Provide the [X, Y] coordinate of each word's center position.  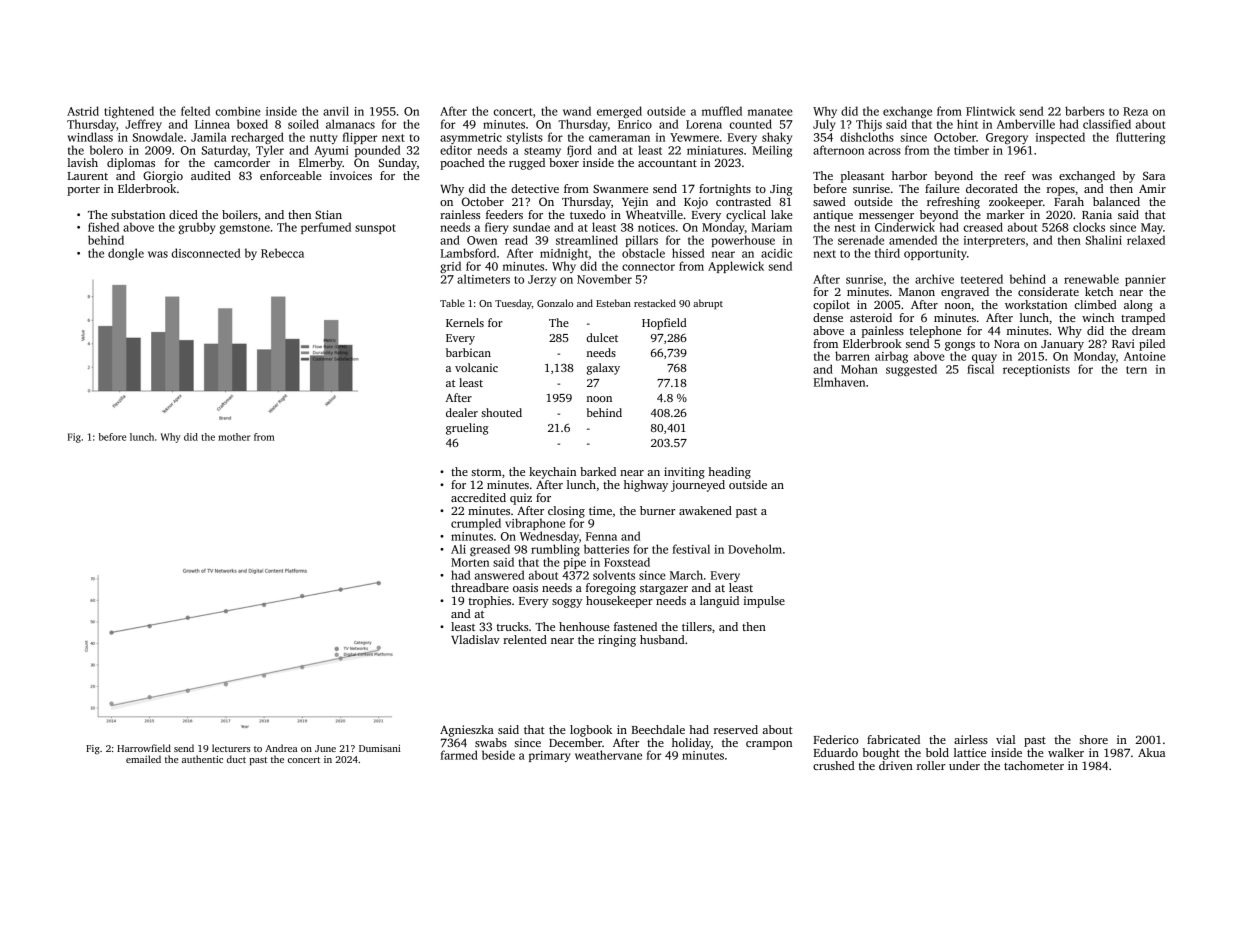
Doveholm [755, 549]
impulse [764, 602]
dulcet [602, 337]
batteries [606, 549]
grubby [197, 228]
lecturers [231, 748]
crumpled [476, 524]
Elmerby [321, 164]
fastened [635, 626]
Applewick [736, 267]
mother [234, 437]
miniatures [715, 150]
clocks [1089, 227]
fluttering [1140, 138]
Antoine [1145, 356]
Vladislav [475, 639]
